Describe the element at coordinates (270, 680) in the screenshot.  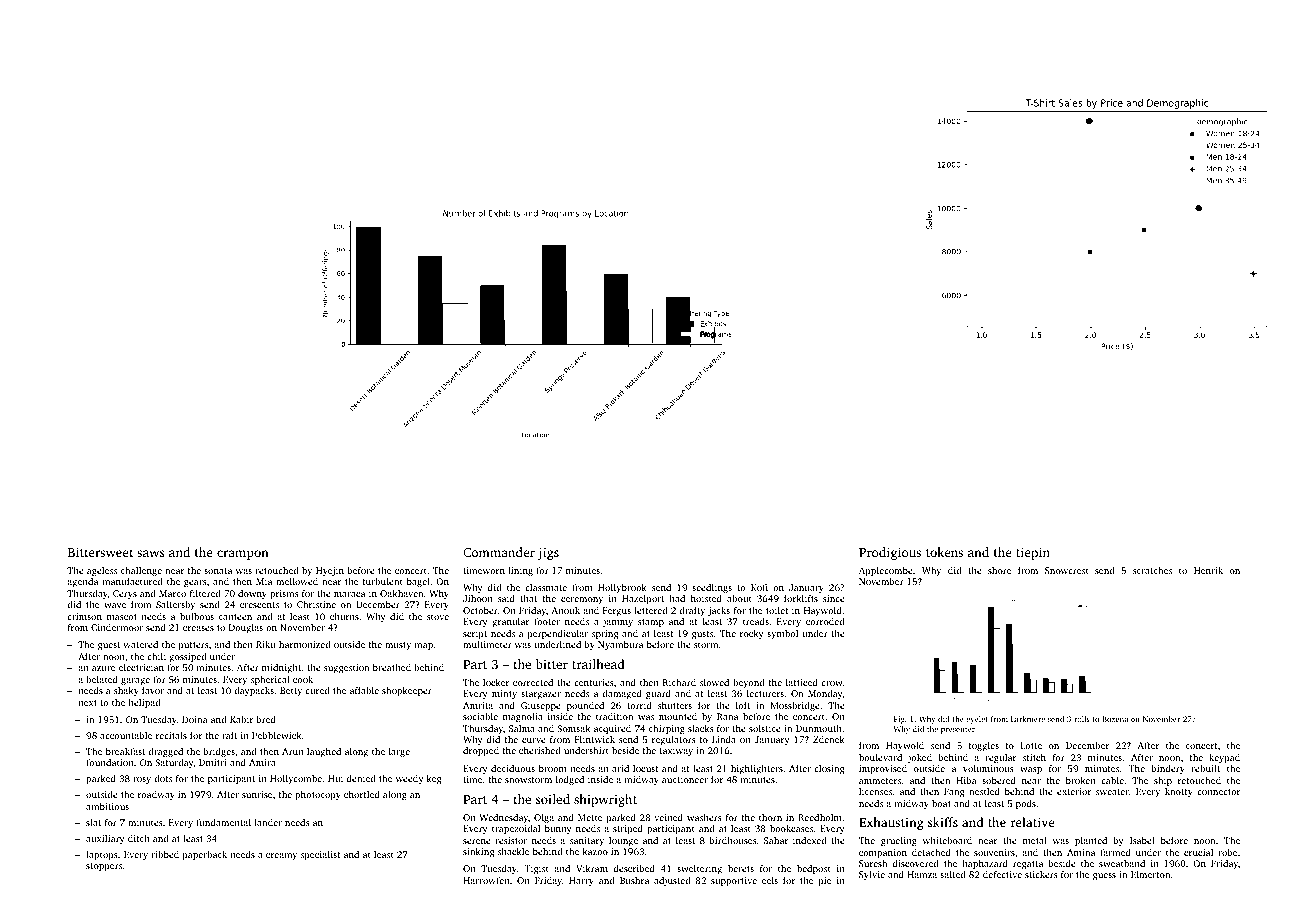
I see `spherical` at that location.
